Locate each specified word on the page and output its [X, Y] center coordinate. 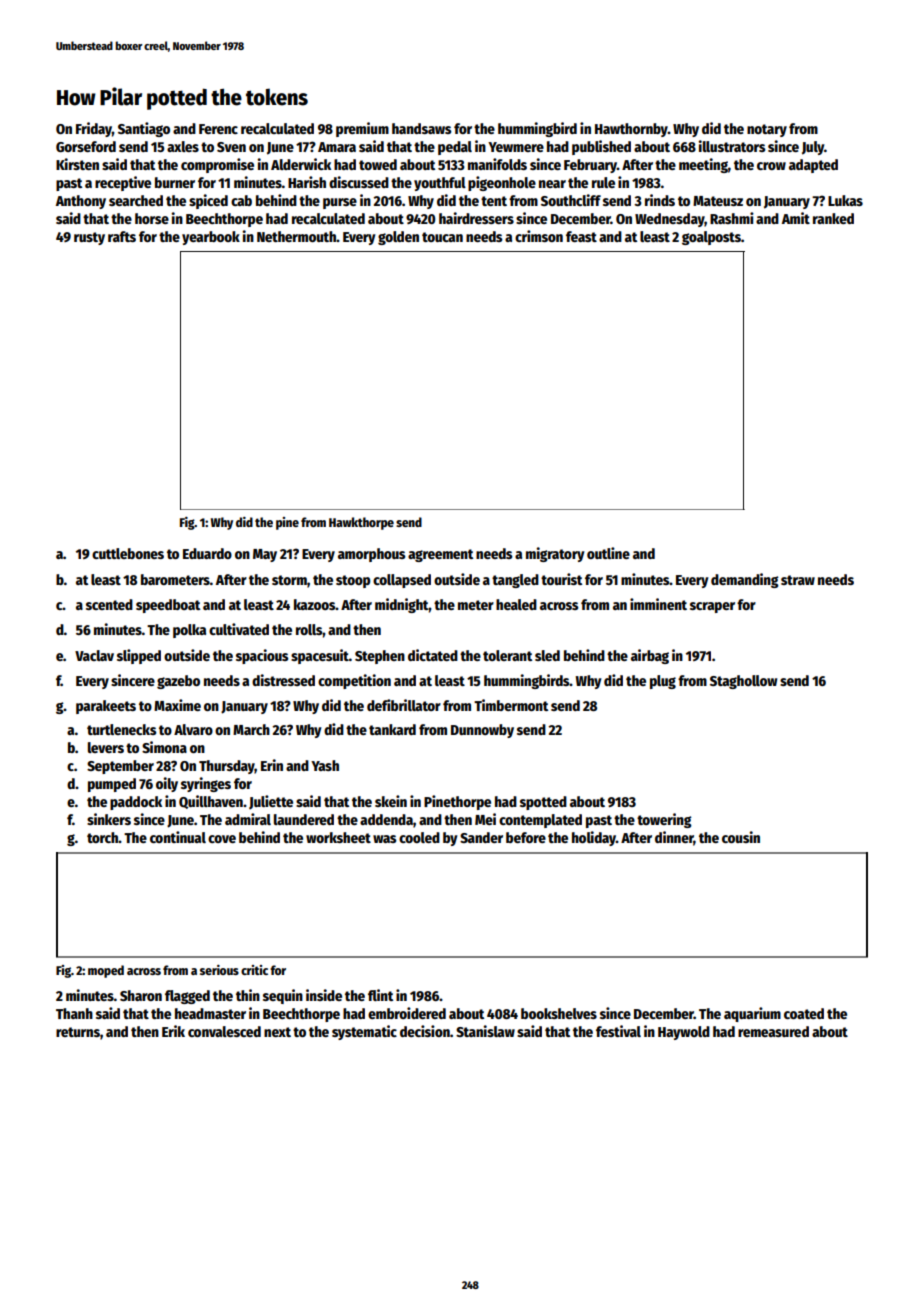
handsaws [421, 128]
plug [663, 682]
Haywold [684, 1033]
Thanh [74, 1013]
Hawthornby [631, 130]
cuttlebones [128, 553]
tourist [561, 579]
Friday [94, 129]
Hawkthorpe [361, 523]
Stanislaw [485, 1031]
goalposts [711, 238]
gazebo [178, 682]
